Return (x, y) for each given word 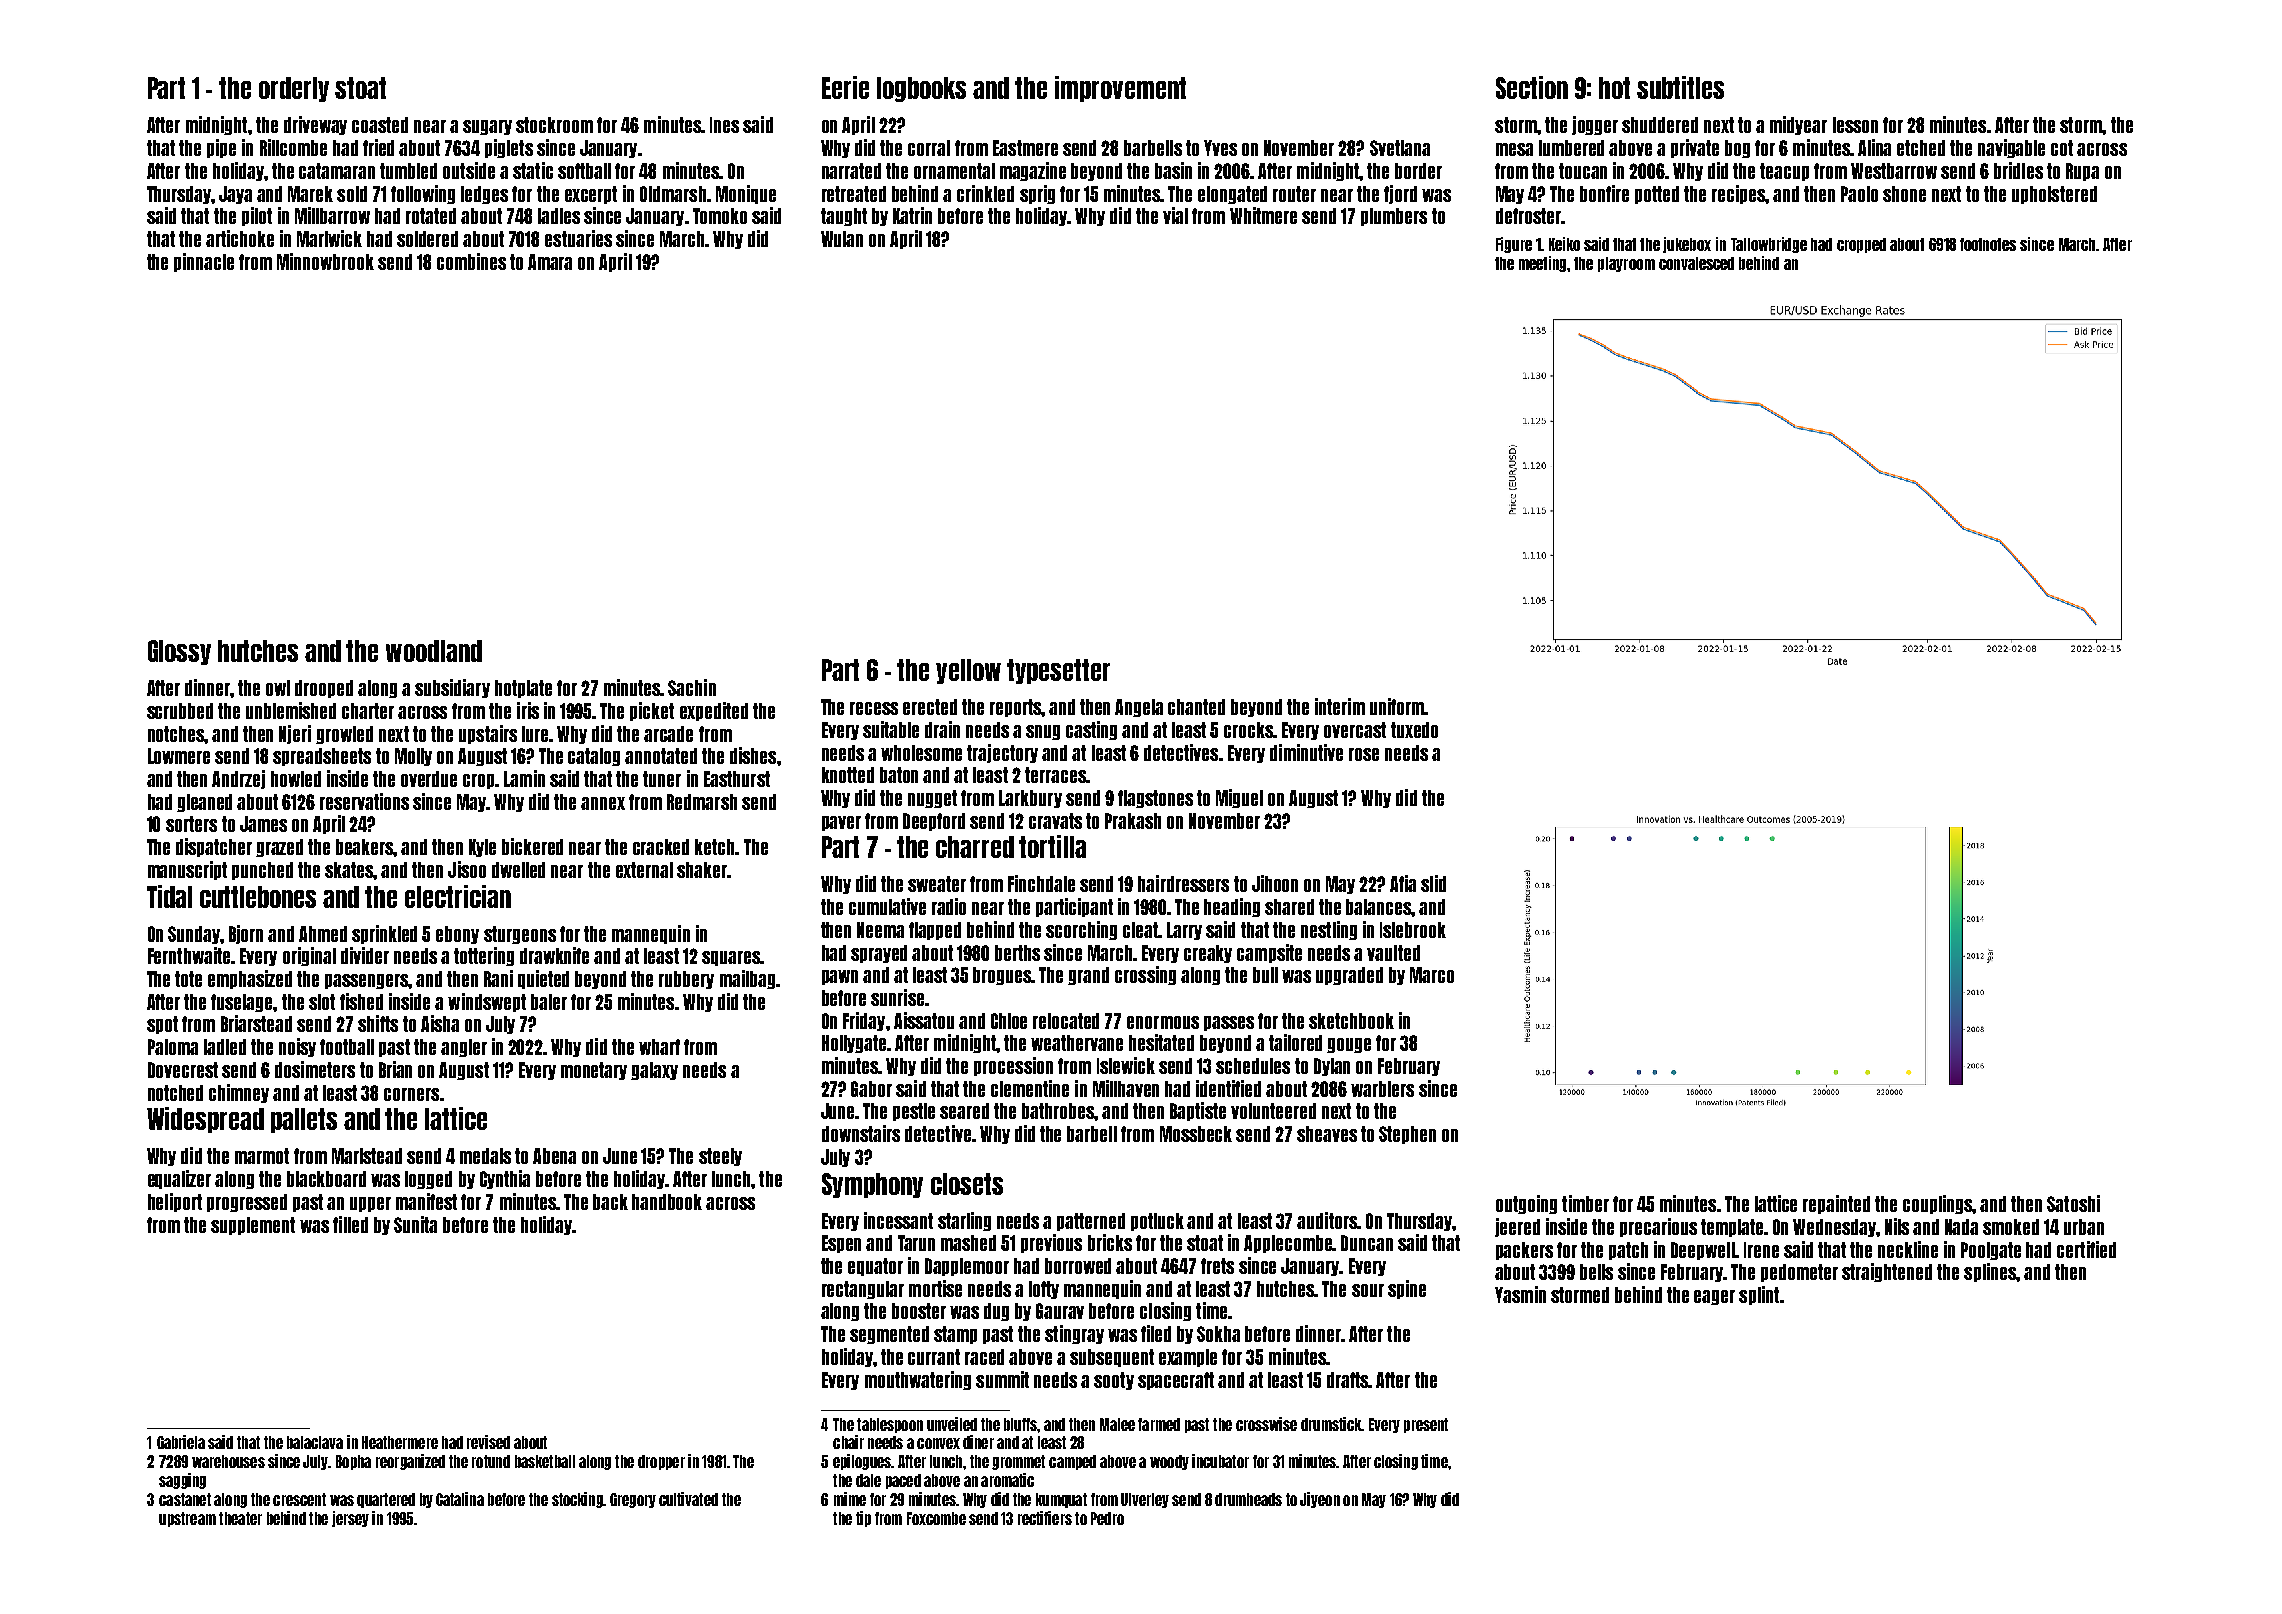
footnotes (1988, 244)
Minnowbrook (325, 261)
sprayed (879, 954)
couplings (1938, 1204)
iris (528, 710)
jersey (350, 1519)
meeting (1543, 264)
